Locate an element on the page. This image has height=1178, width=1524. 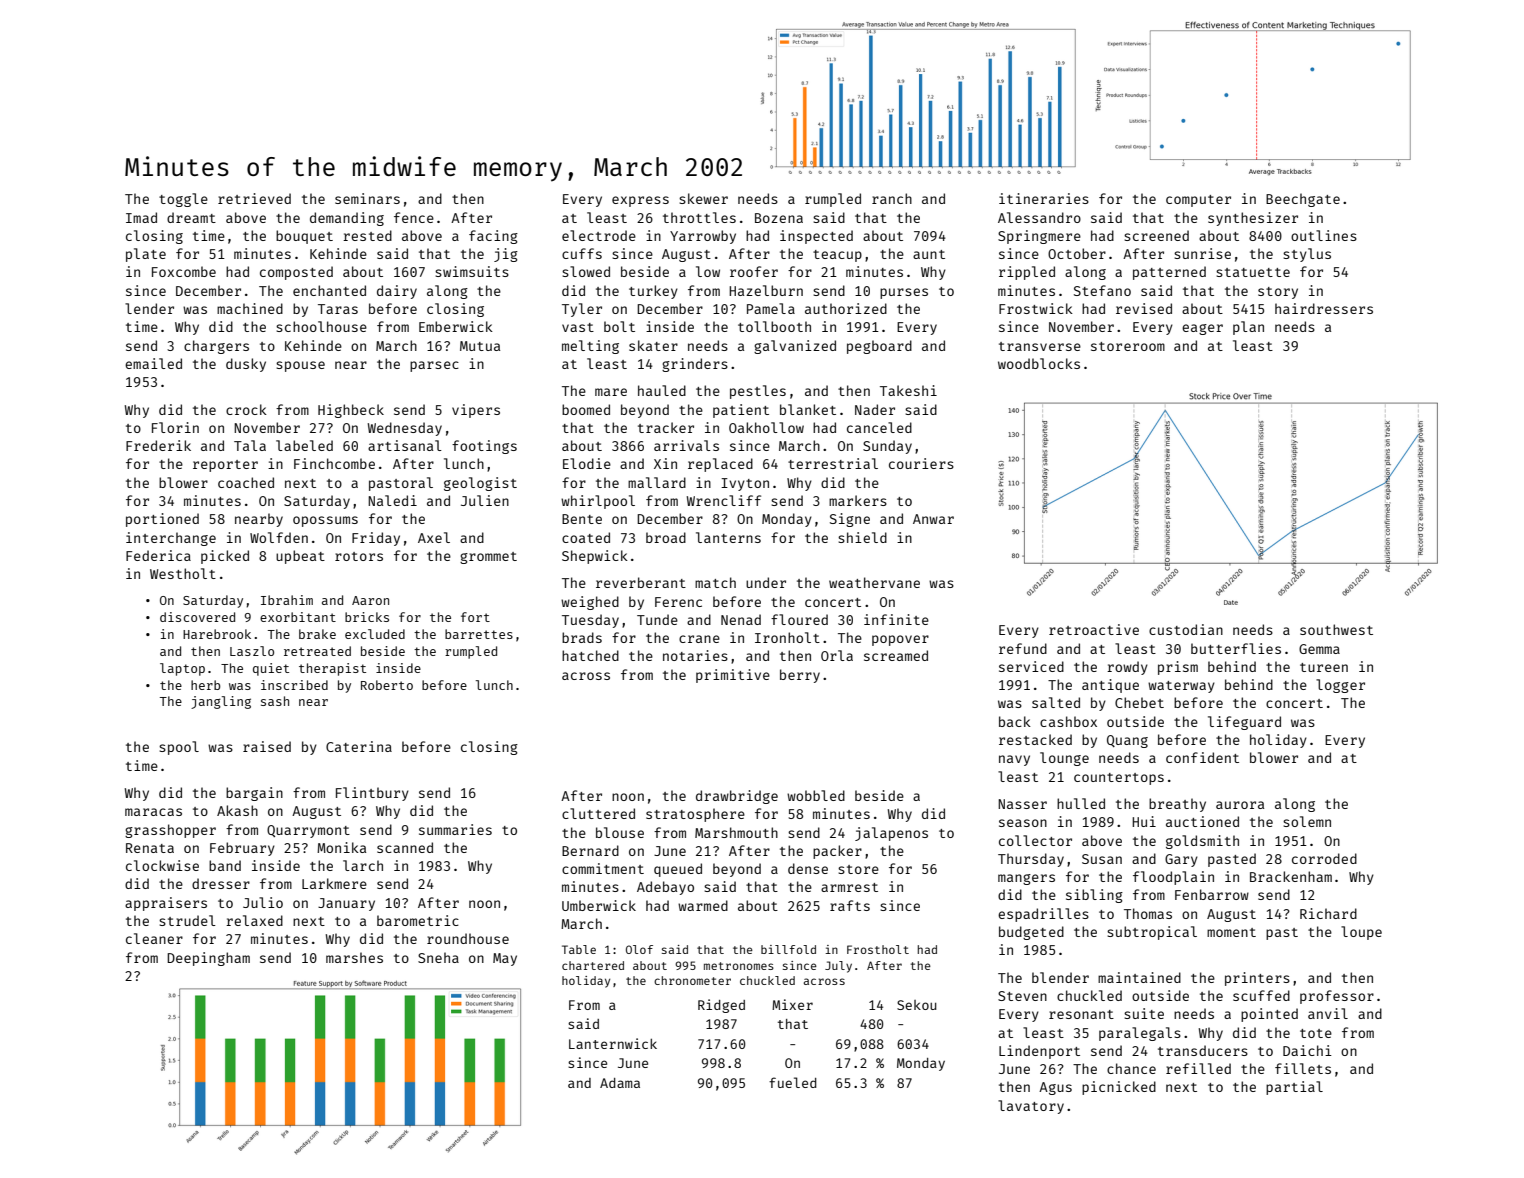
barrettes is located at coordinates (479, 634).
